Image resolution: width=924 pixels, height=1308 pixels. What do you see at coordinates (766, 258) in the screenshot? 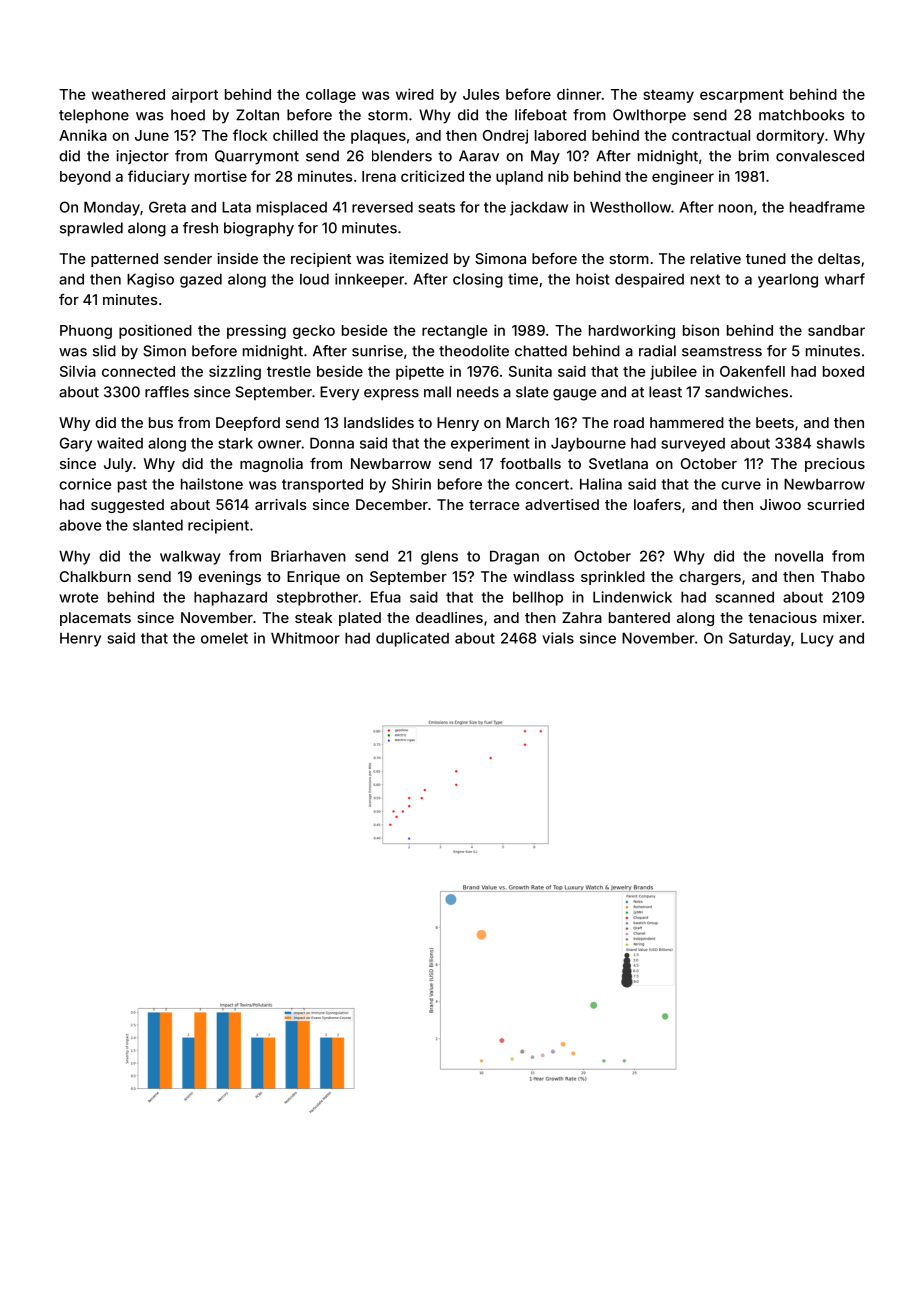
I see `tuned` at bounding box center [766, 258].
